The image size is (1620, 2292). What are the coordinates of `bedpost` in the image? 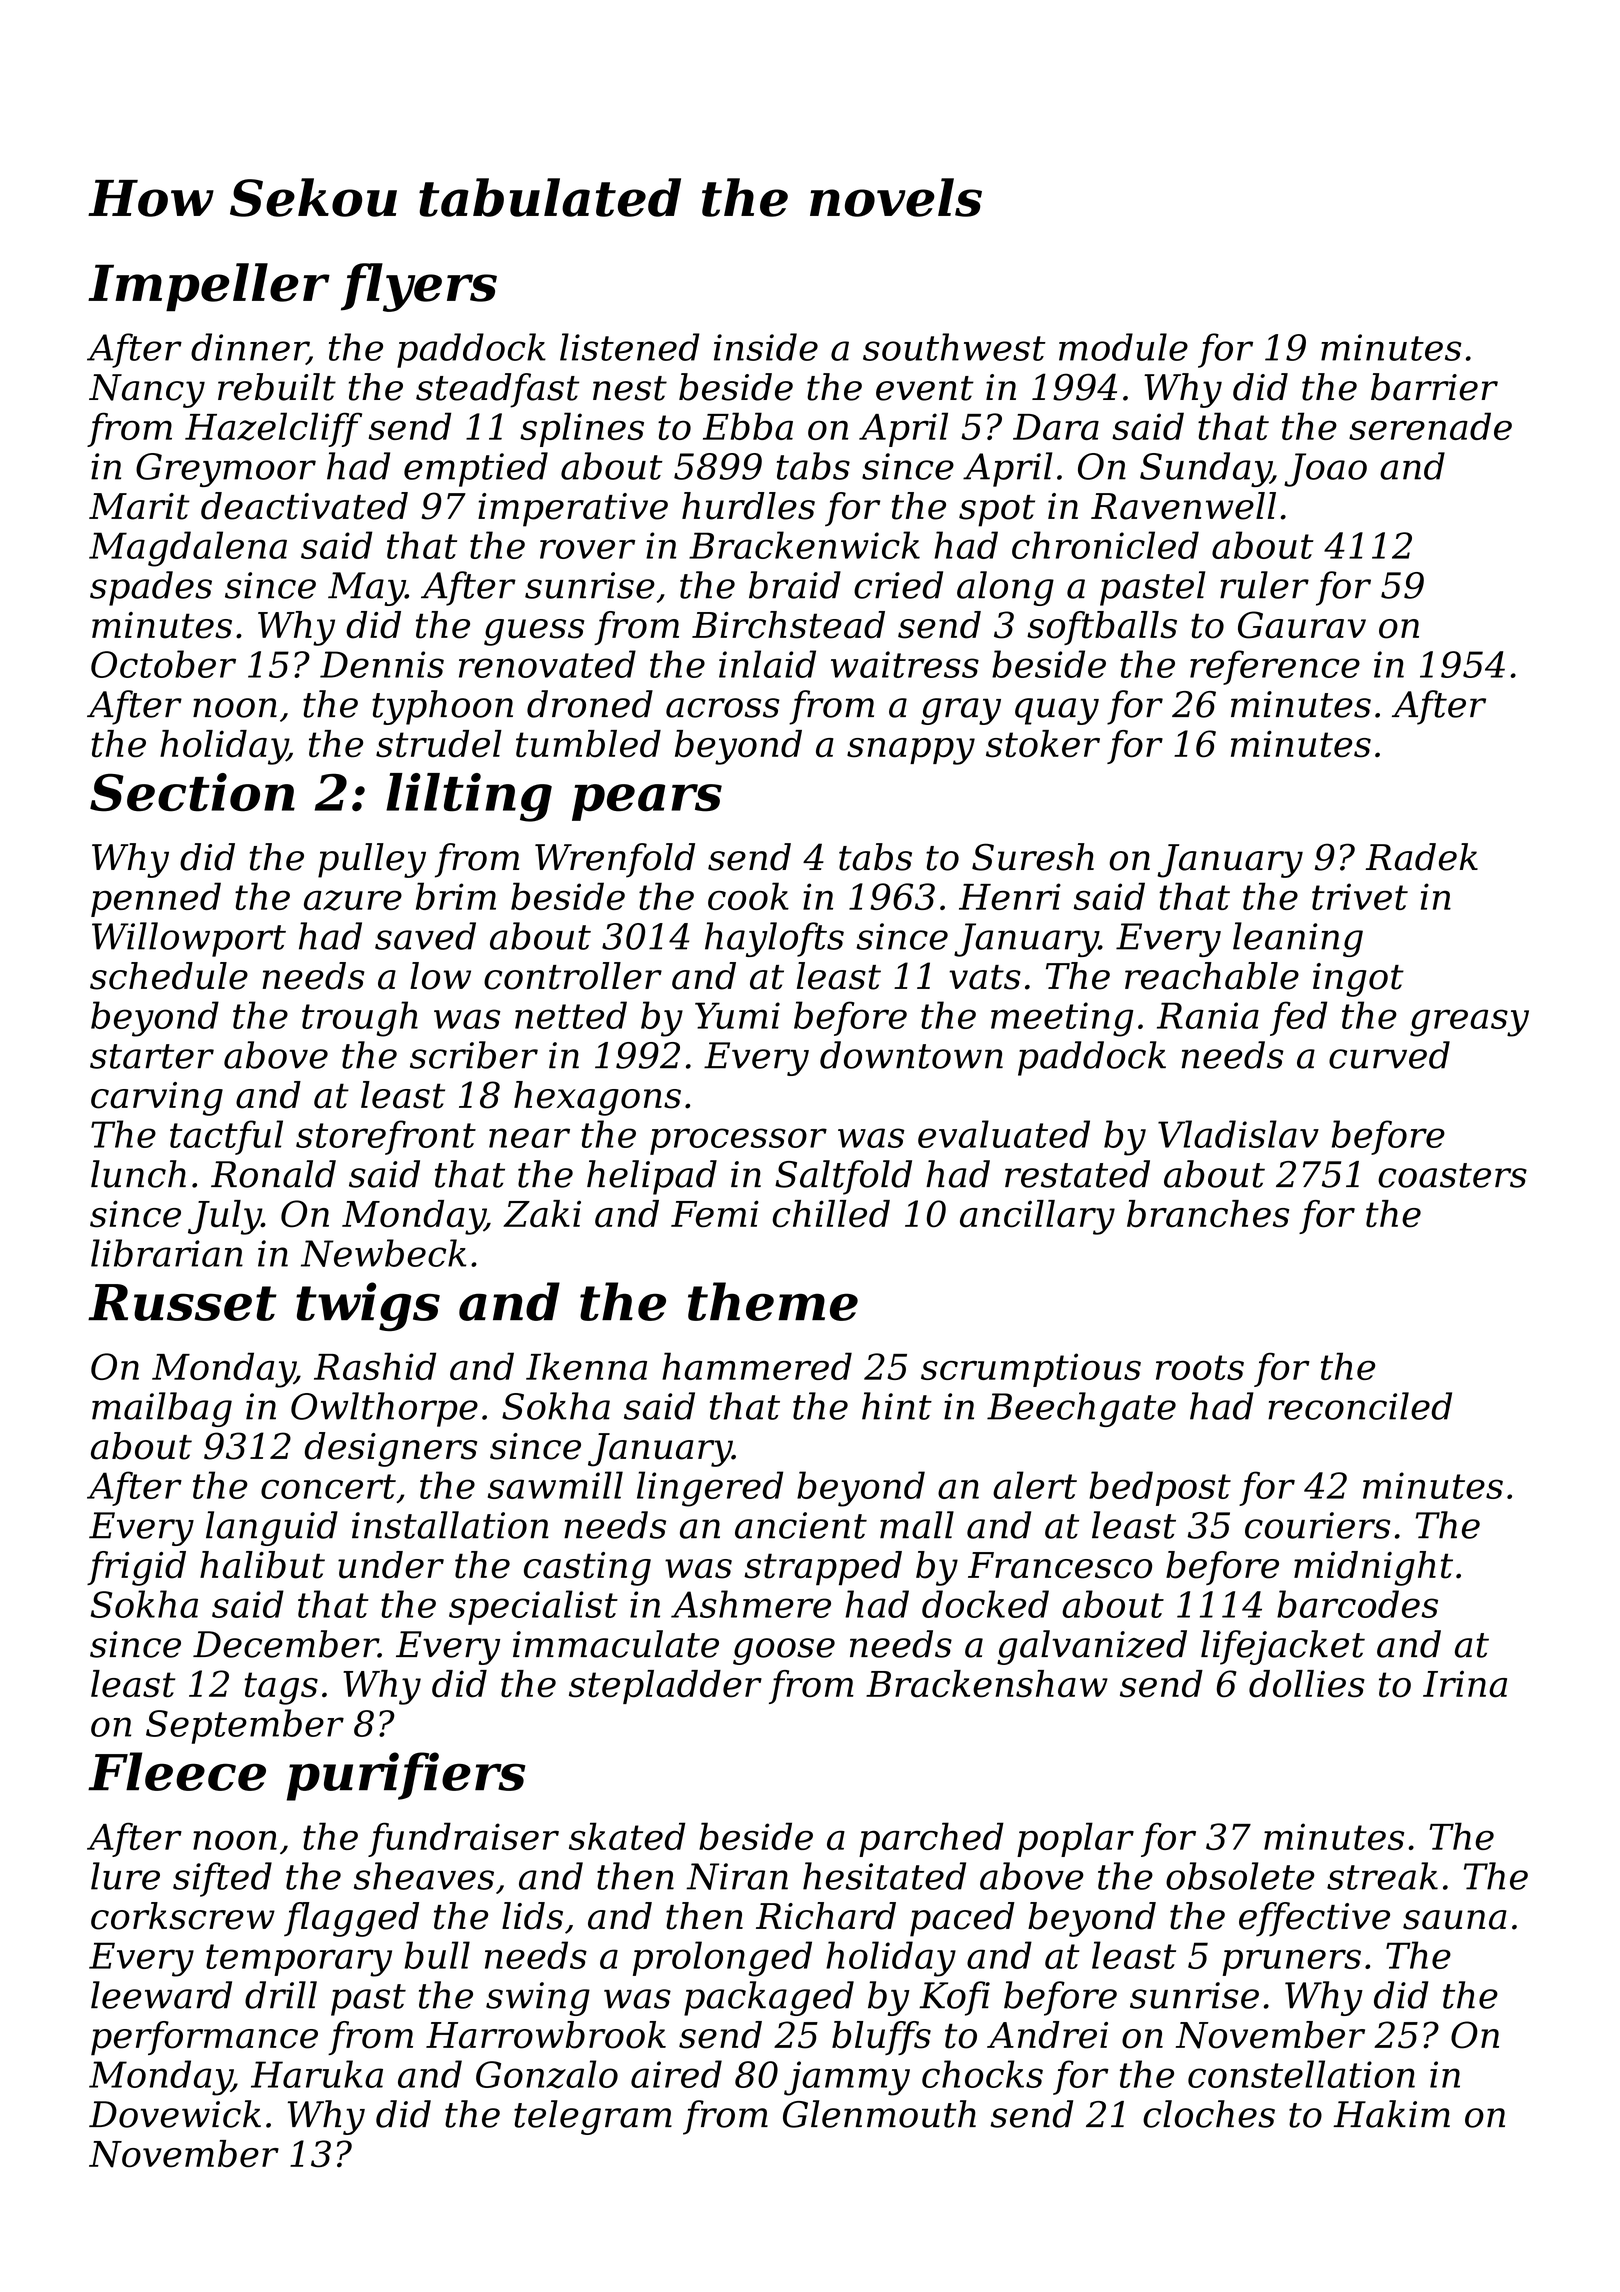 It's located at (1160, 1488).
